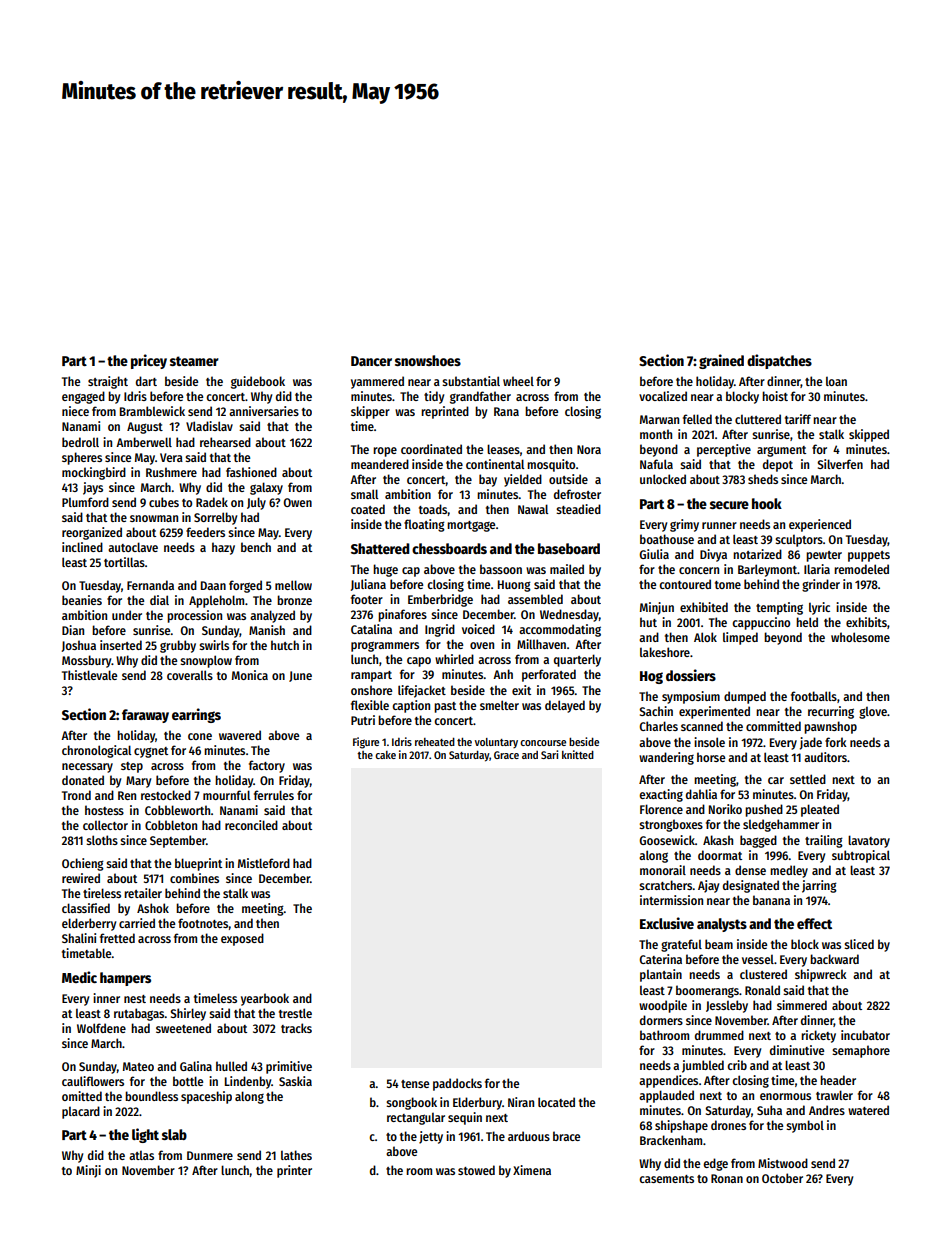 The image size is (952, 1233). I want to click on atlas, so click(141, 1155).
